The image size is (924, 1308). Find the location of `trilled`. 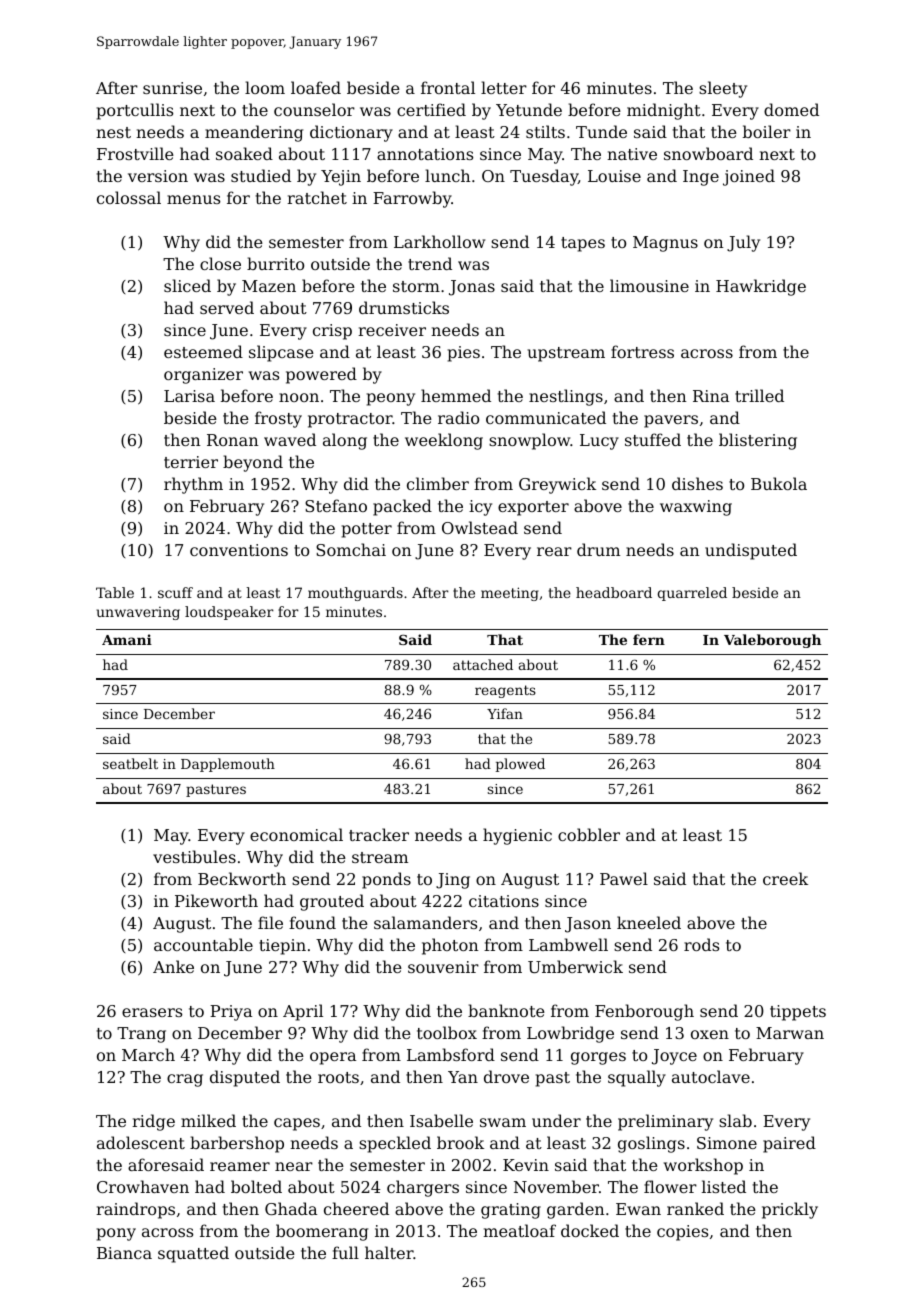

trilled is located at coordinates (759, 395).
